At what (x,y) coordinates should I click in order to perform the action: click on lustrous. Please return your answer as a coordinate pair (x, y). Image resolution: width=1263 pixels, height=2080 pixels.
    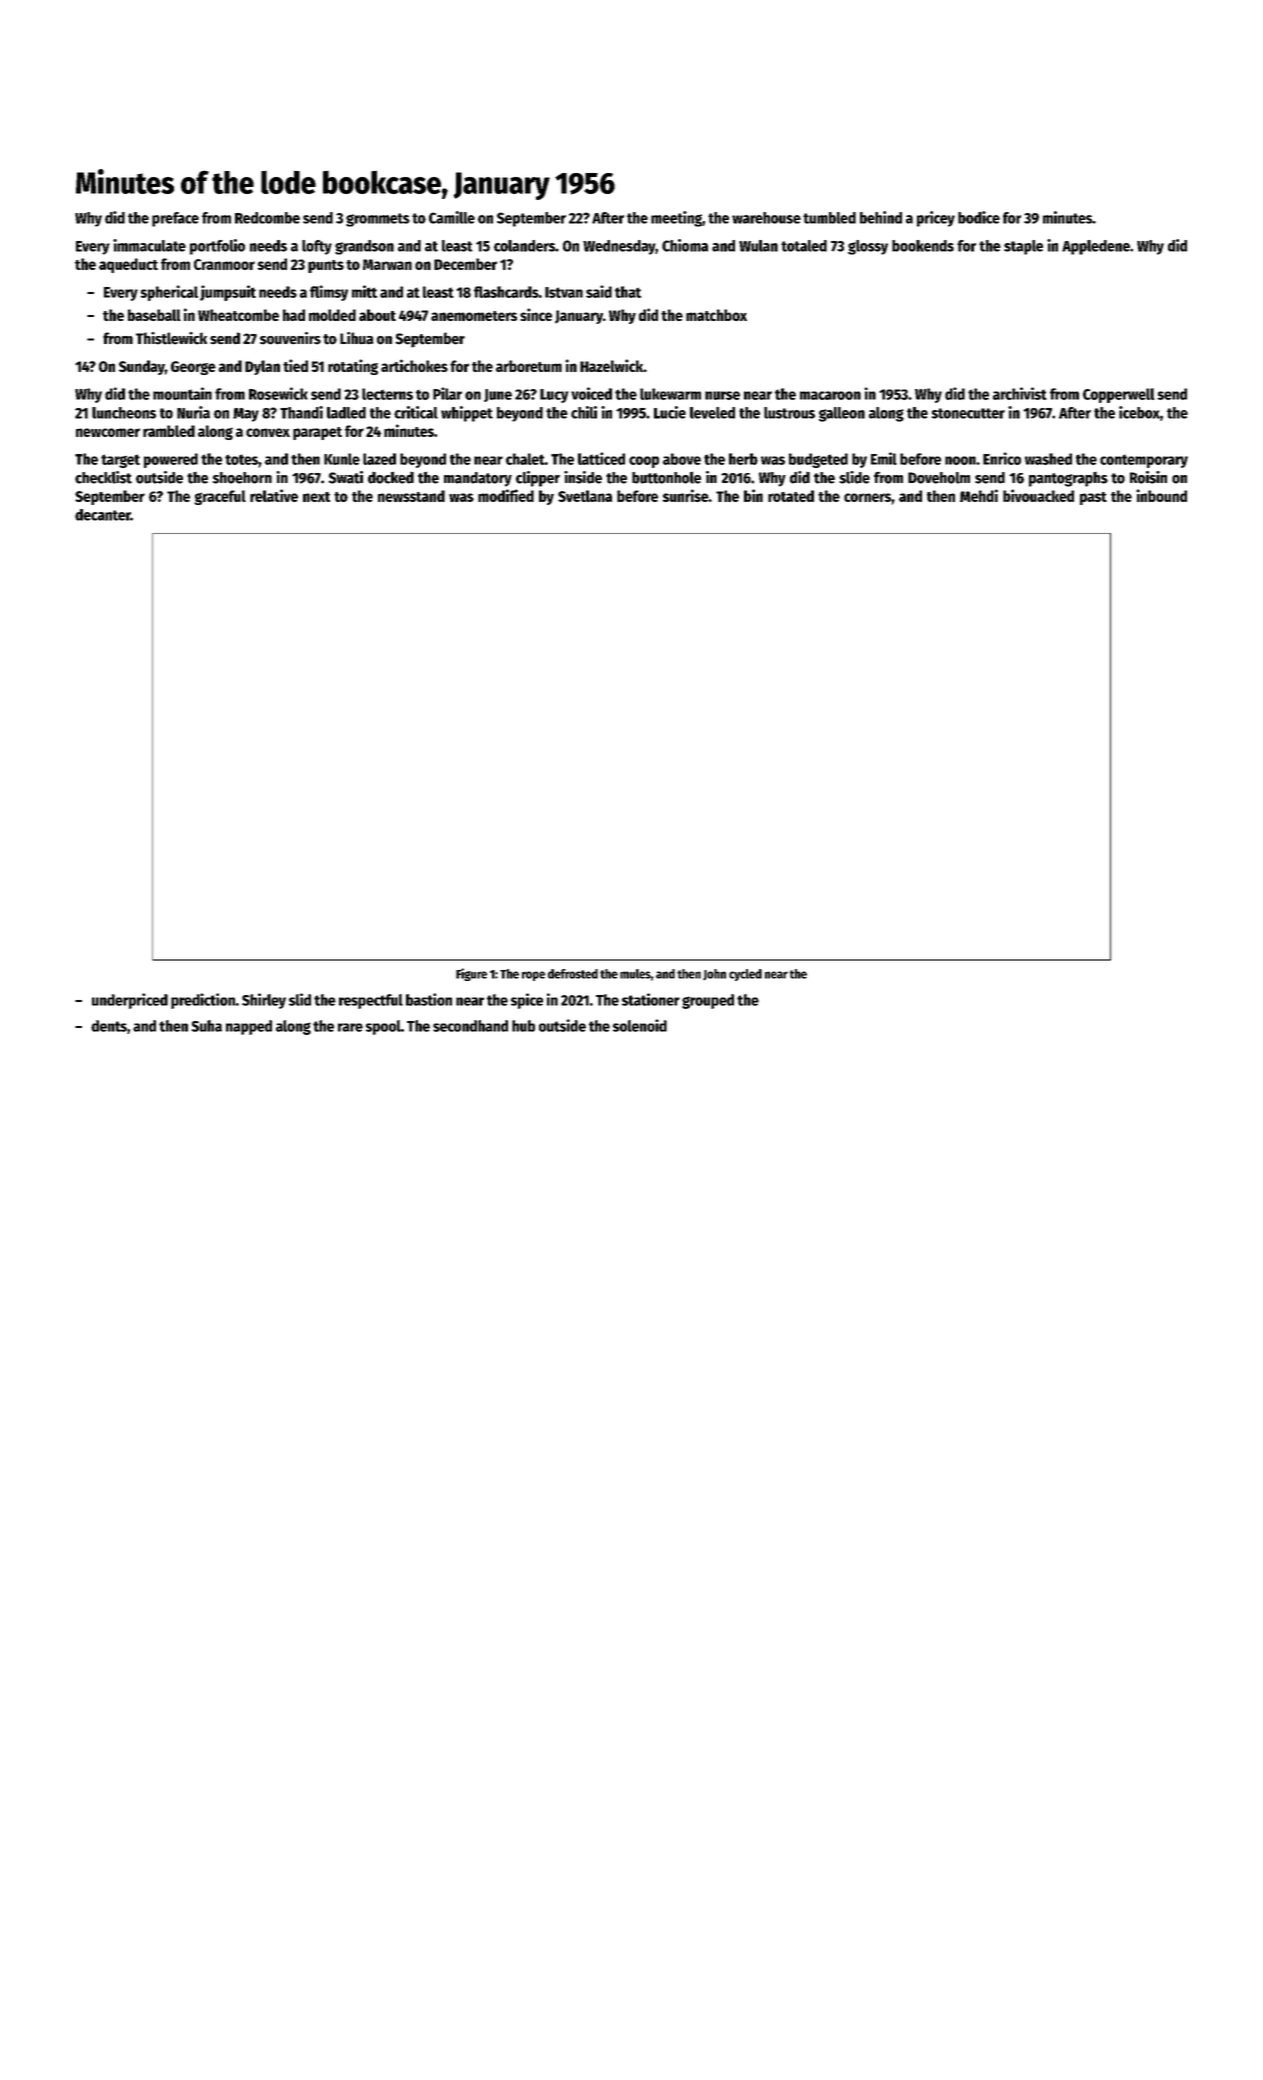
    Looking at the image, I should click on (789, 413).
